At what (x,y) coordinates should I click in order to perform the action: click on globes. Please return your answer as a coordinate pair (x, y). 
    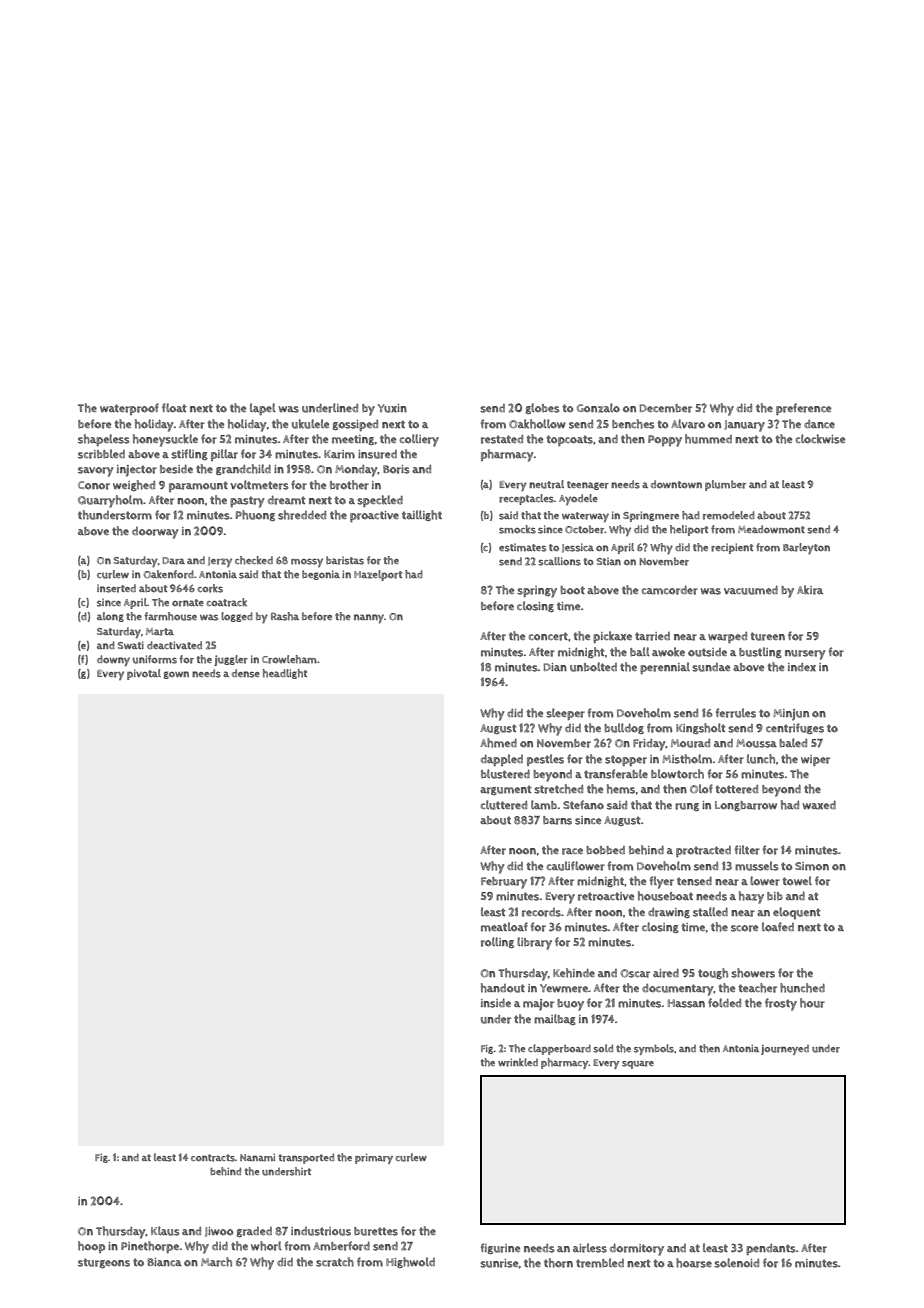
    Looking at the image, I should click on (542, 408).
